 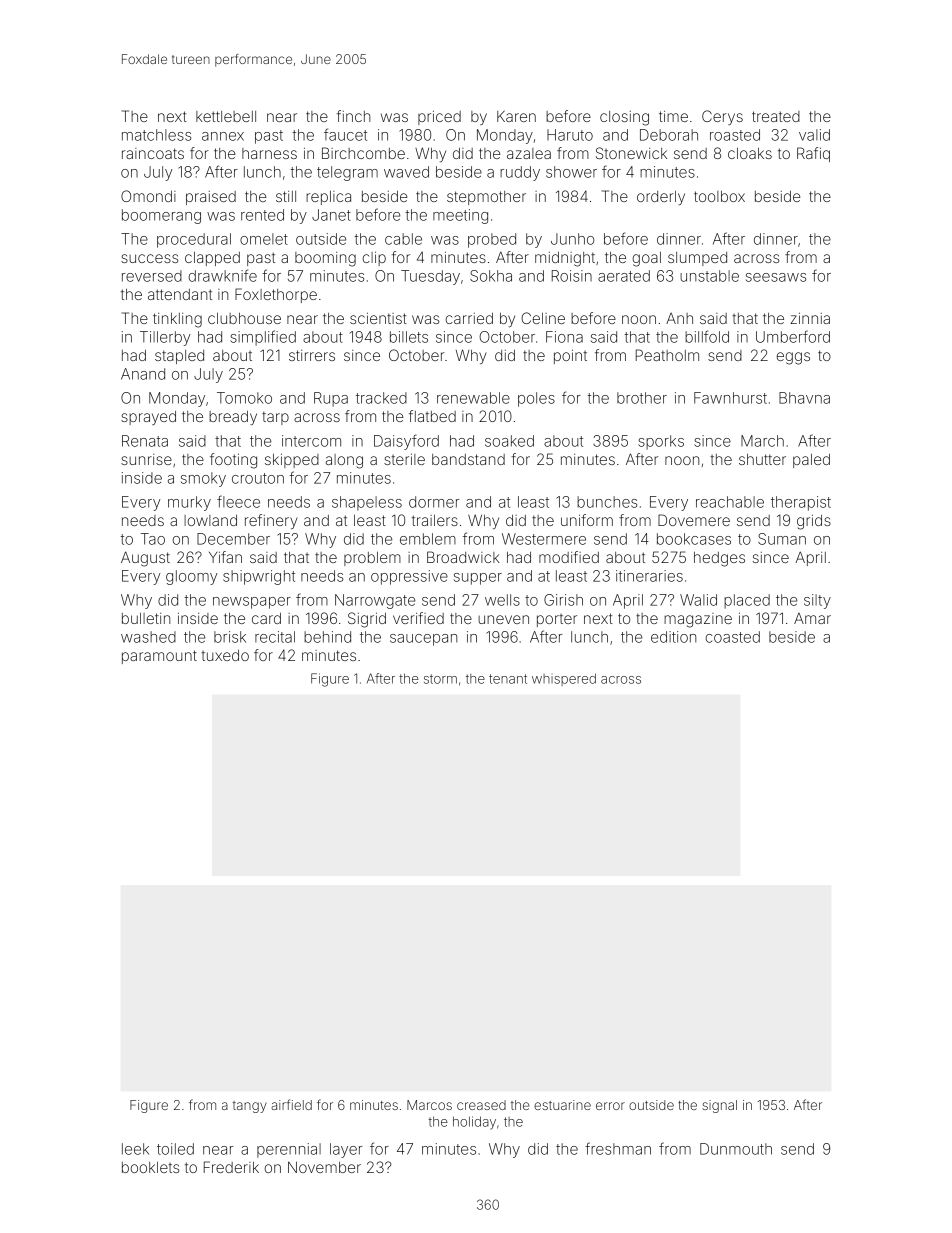 What do you see at coordinates (610, 1106) in the screenshot?
I see `error` at bounding box center [610, 1106].
